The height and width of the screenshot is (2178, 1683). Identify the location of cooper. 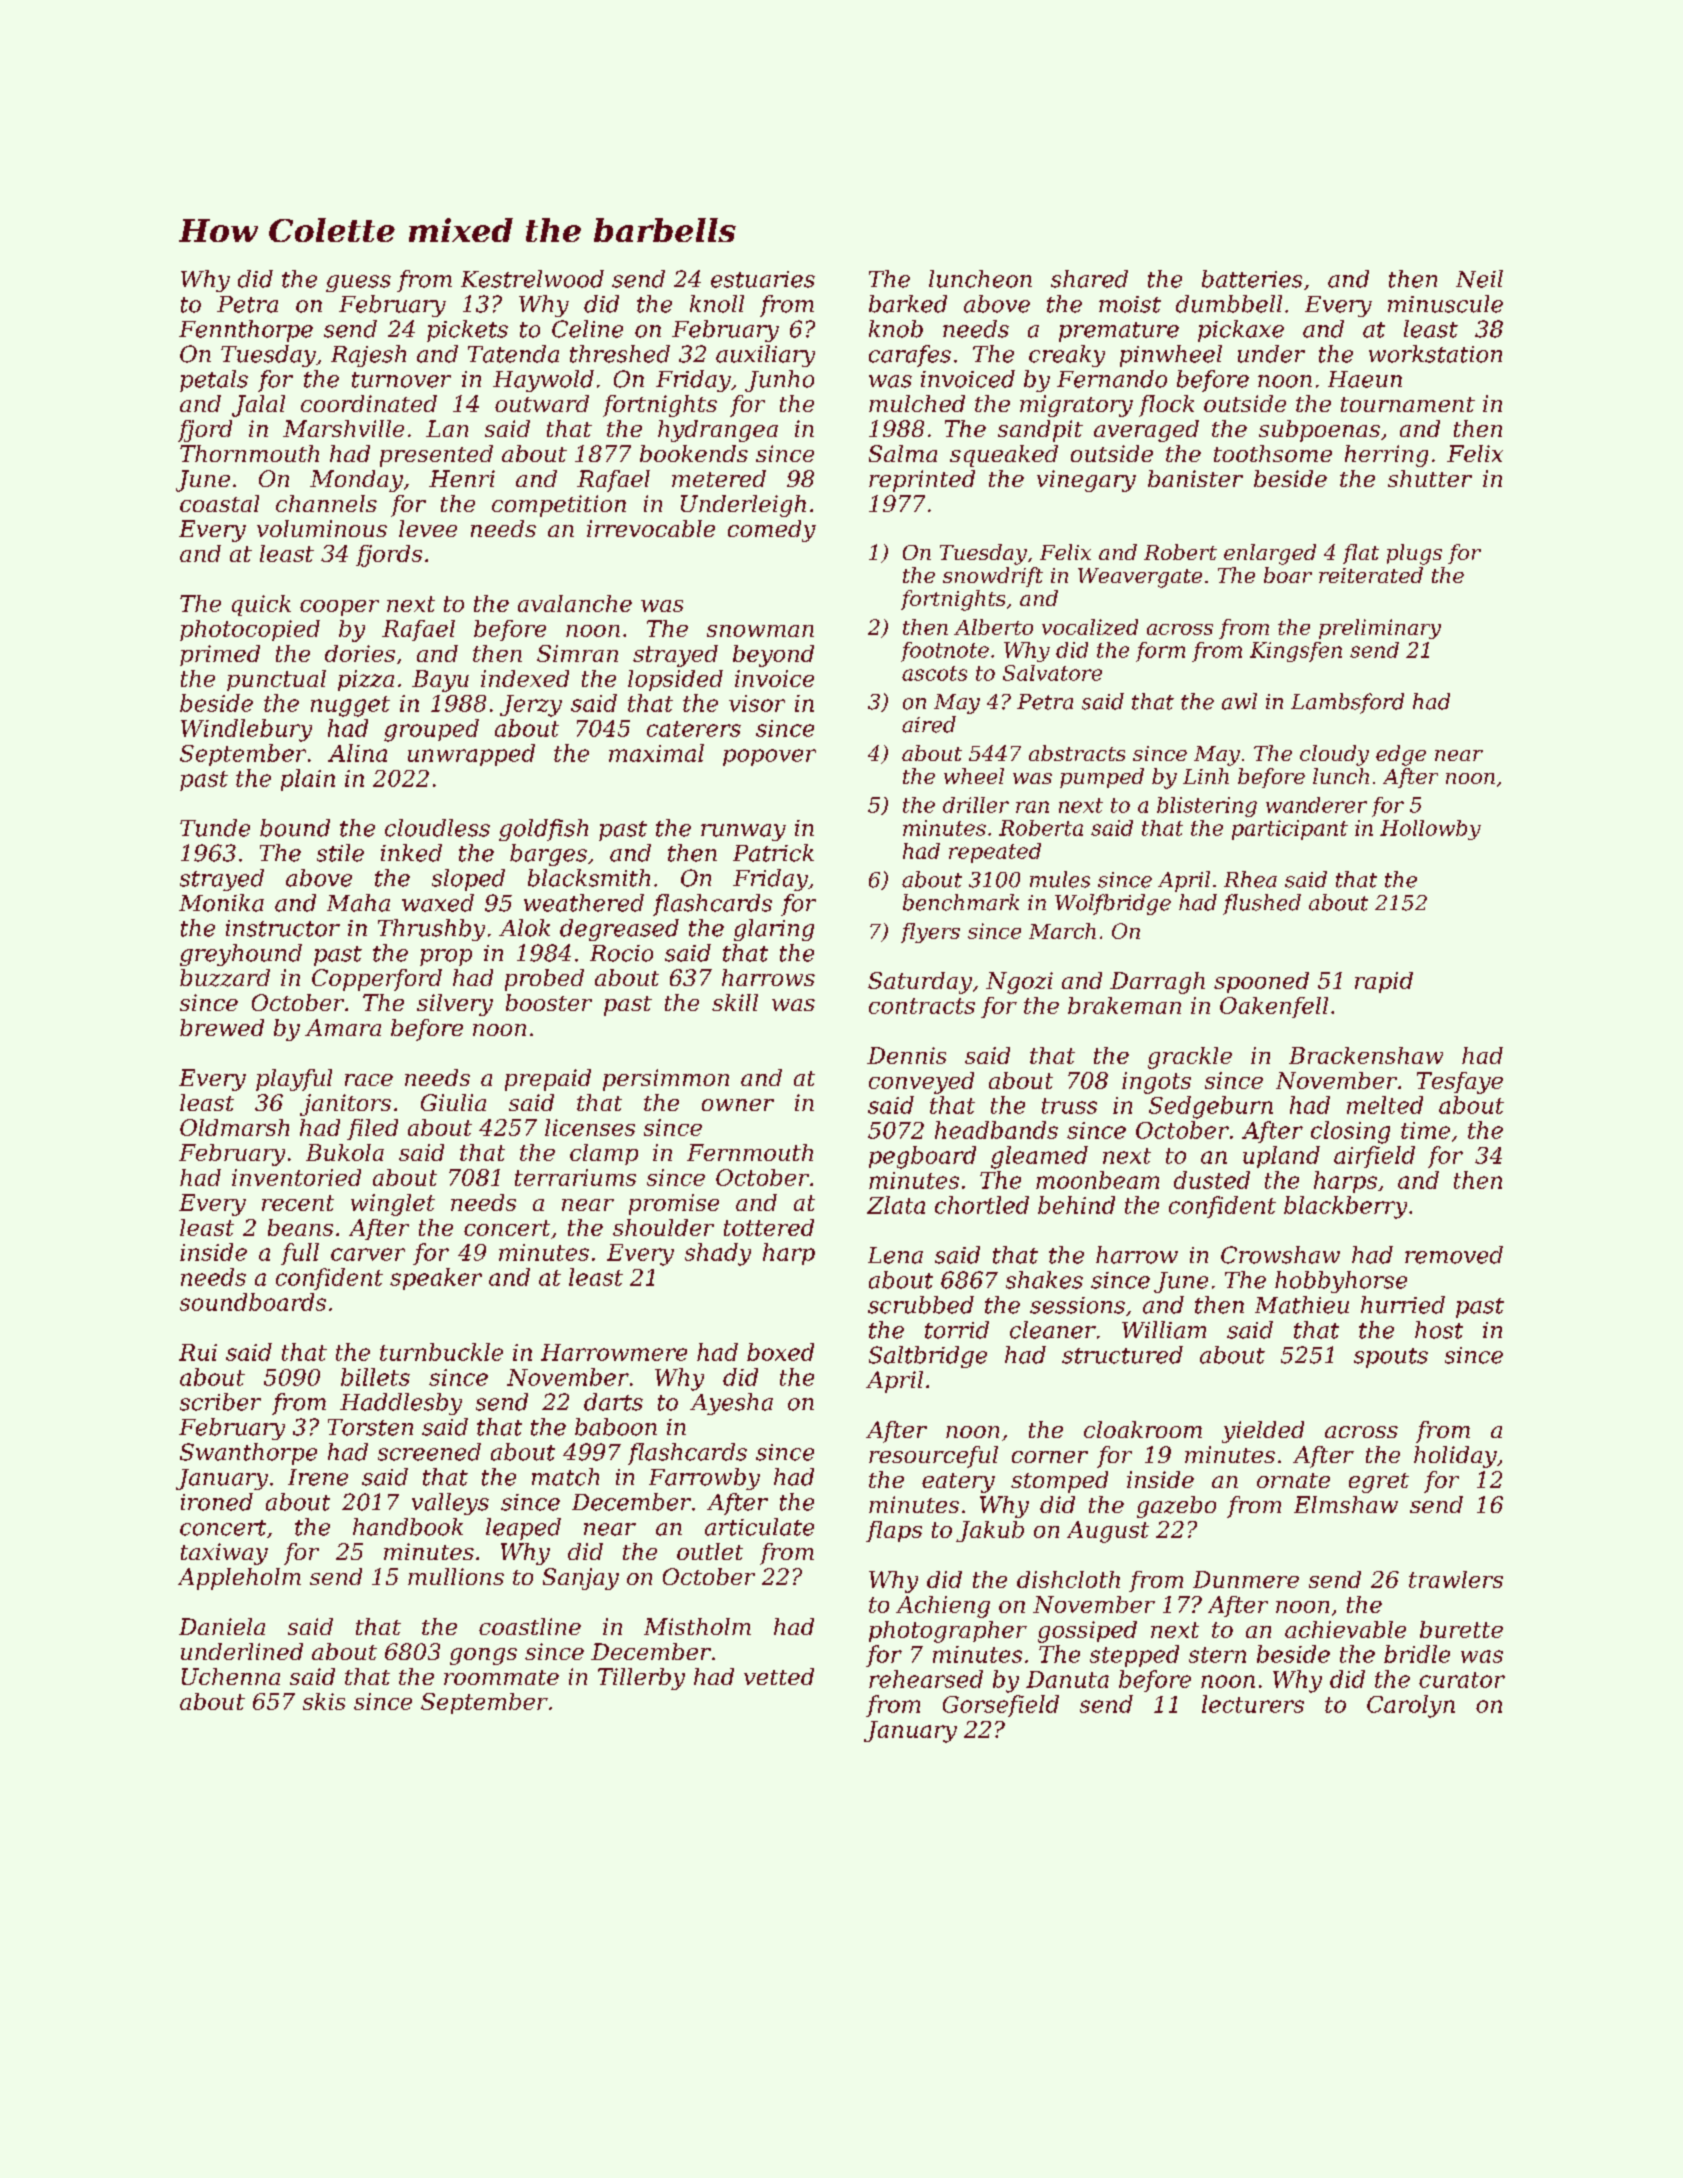
(339, 608).
